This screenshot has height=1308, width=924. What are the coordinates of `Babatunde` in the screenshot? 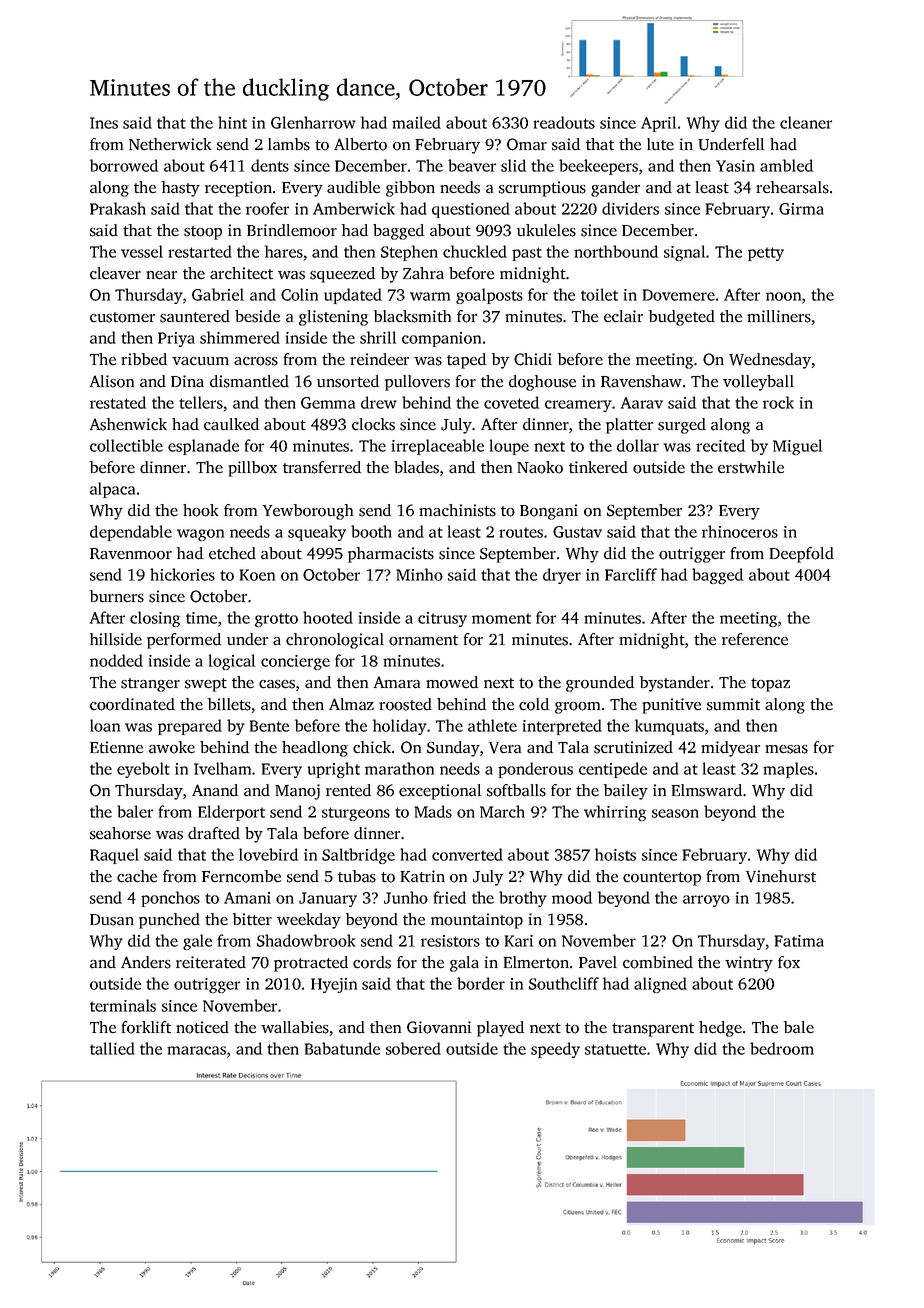 It's located at (342, 1048).
